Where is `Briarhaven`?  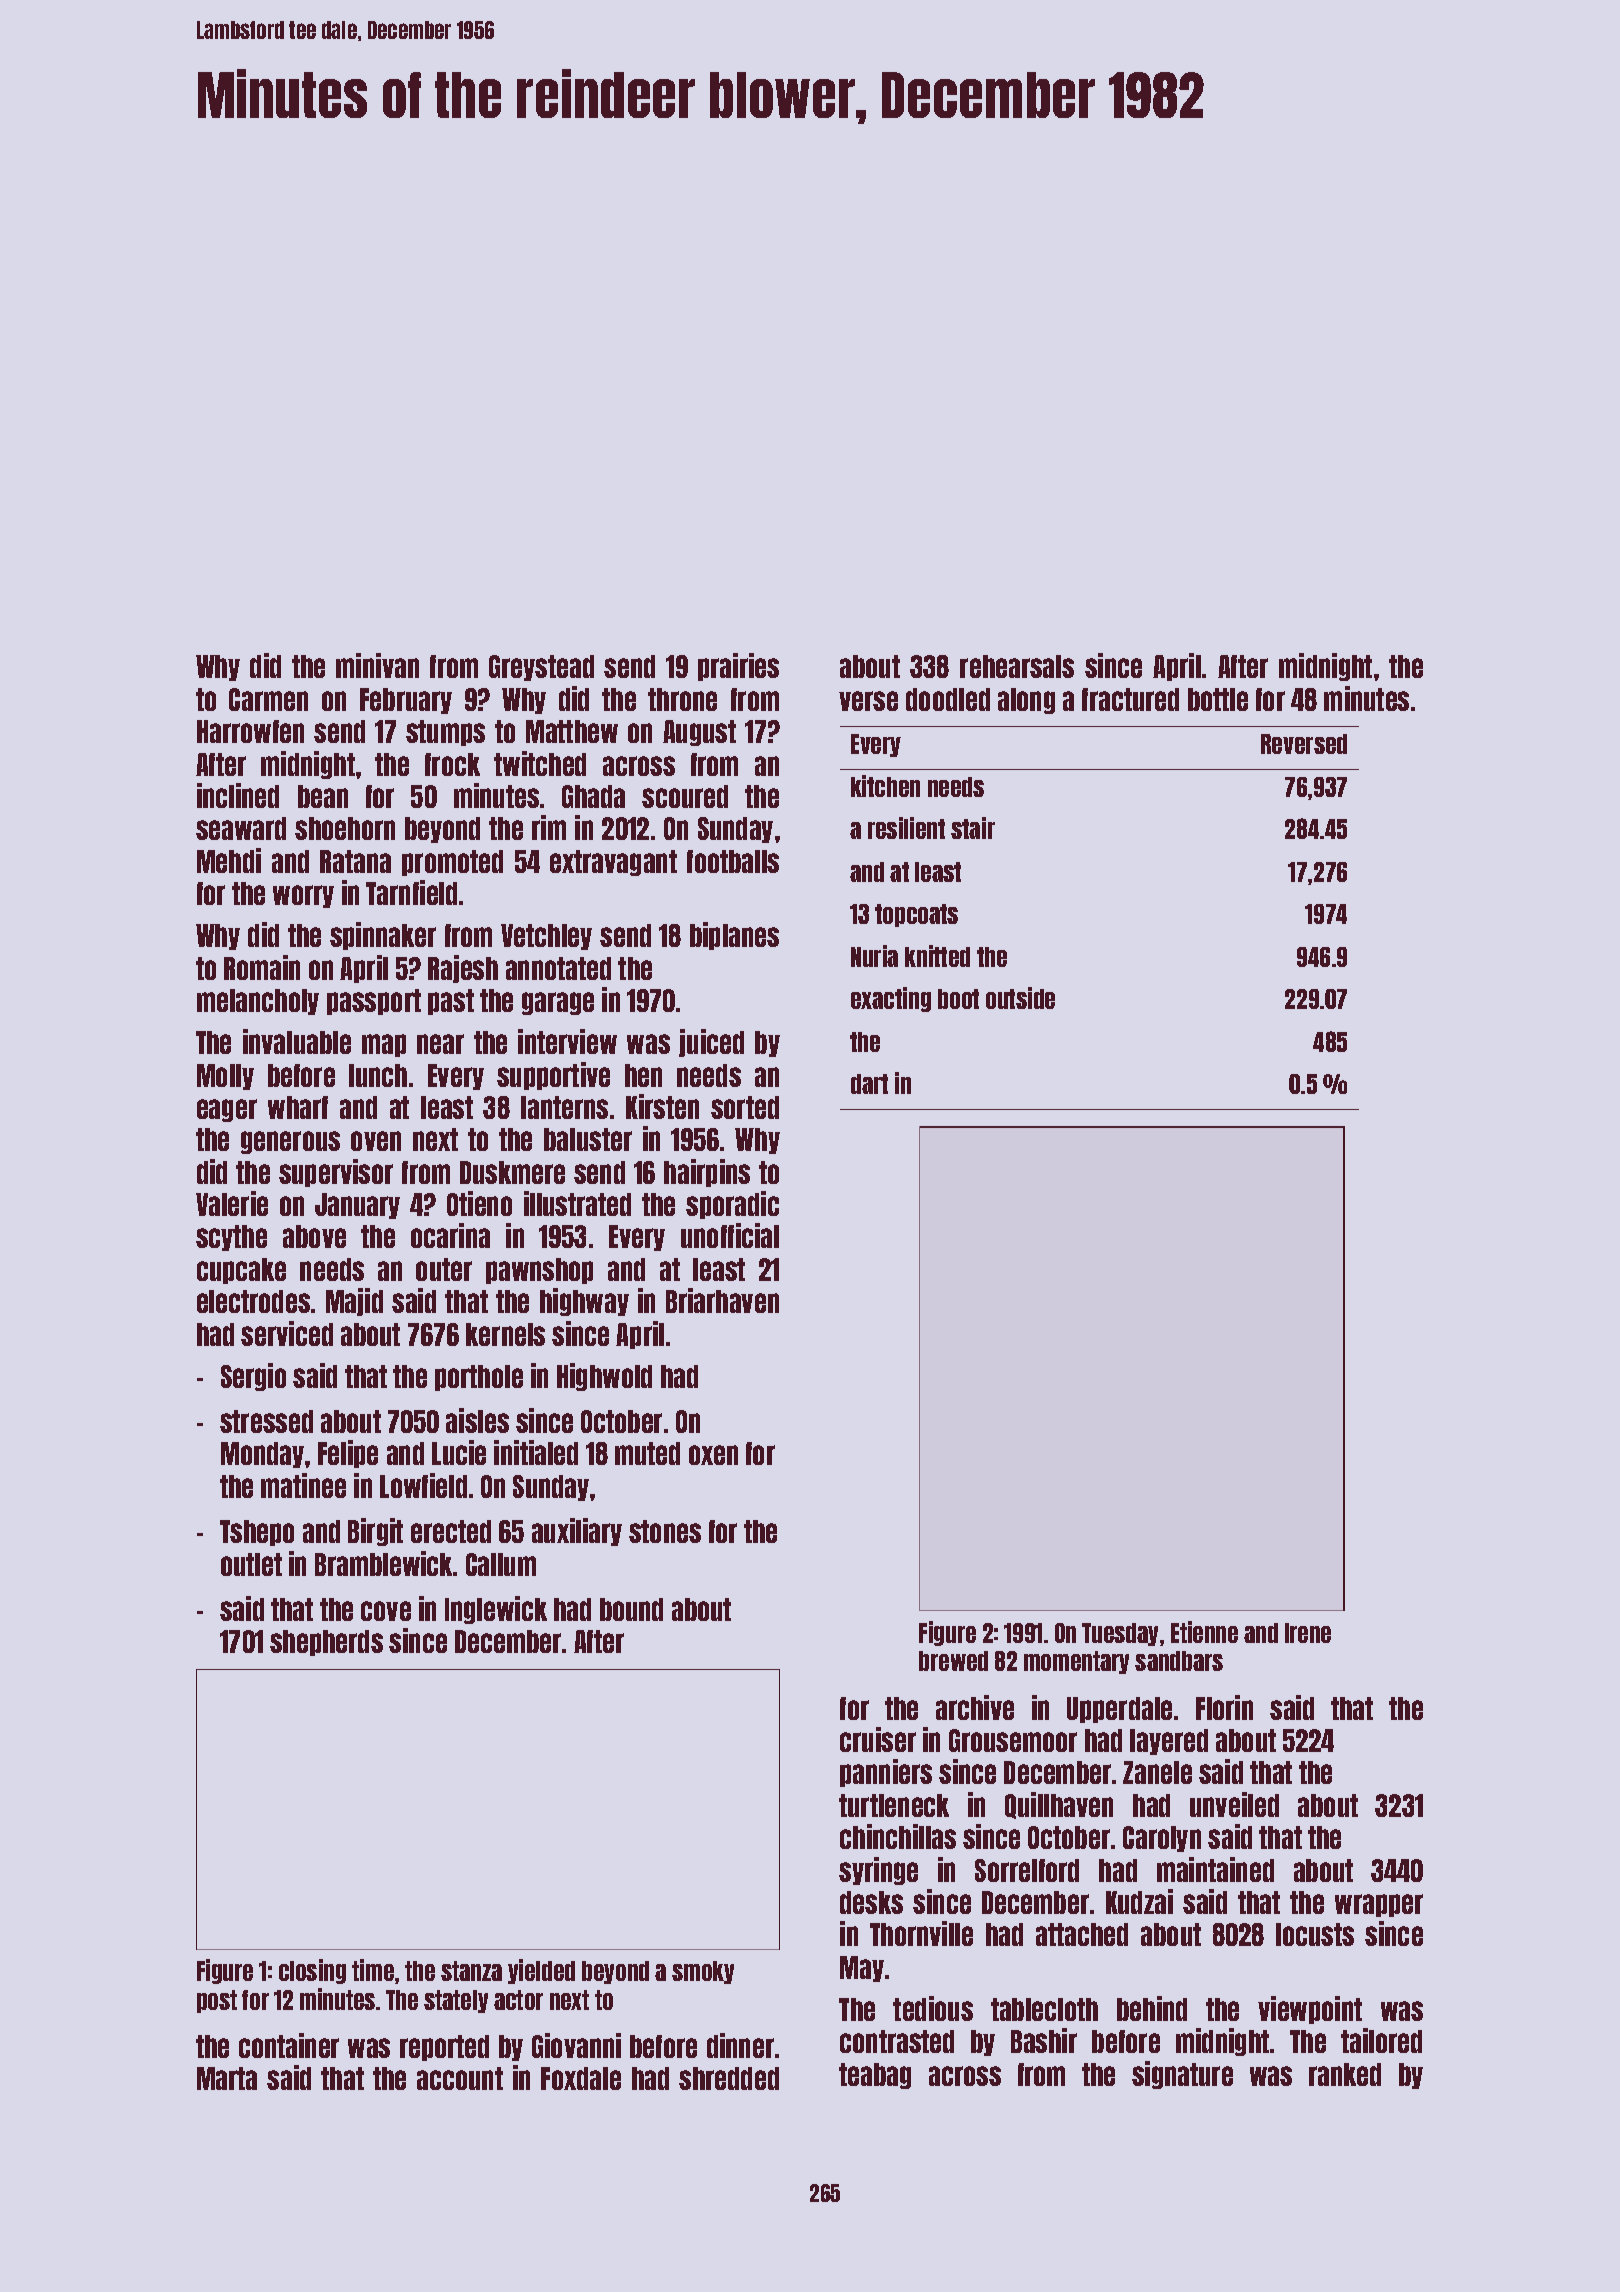
Briarhaven is located at coordinates (722, 1300).
